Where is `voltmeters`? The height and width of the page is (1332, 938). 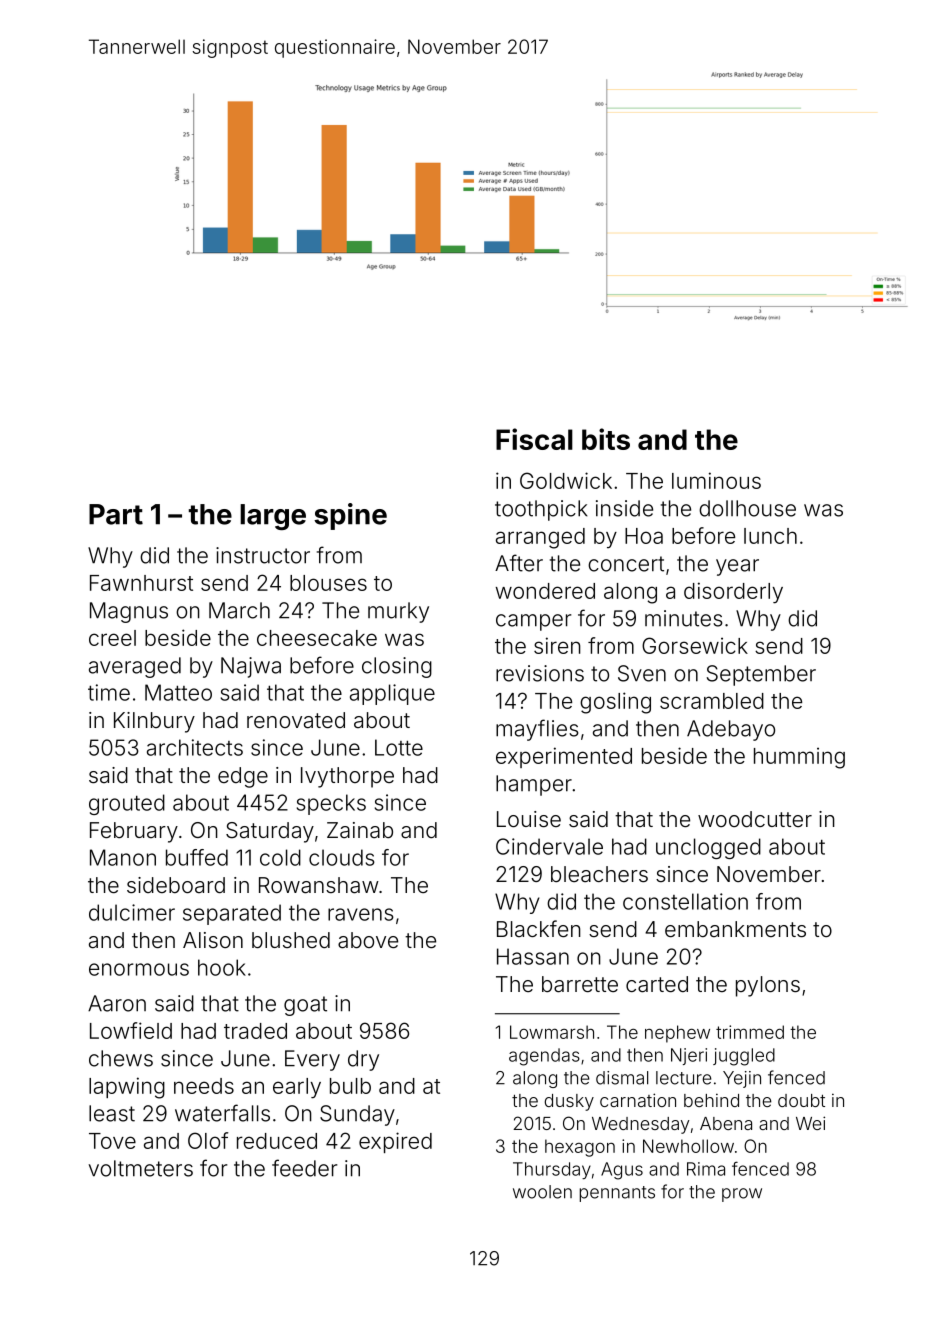 voltmeters is located at coordinates (140, 1168).
